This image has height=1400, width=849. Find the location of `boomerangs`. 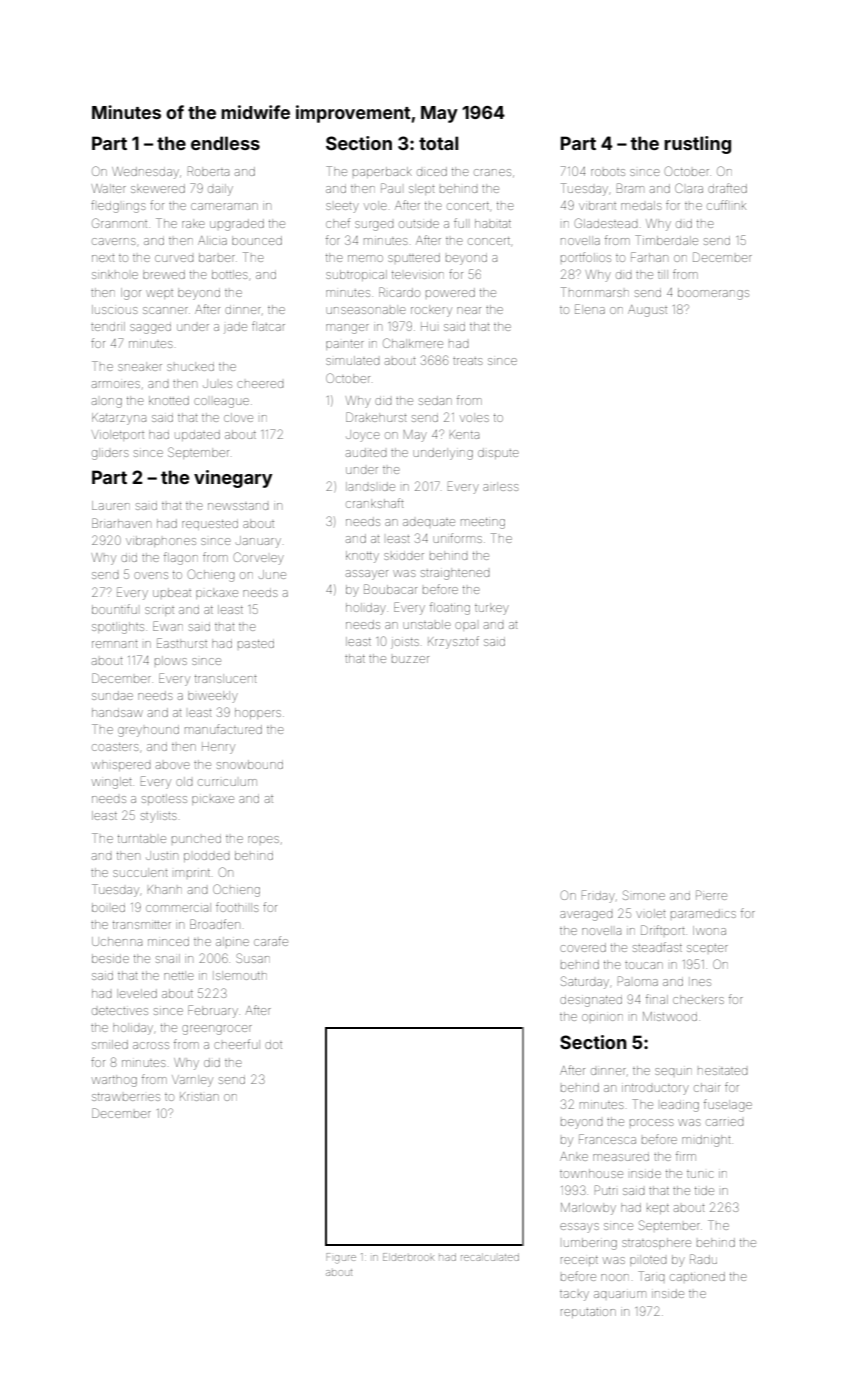

boomerangs is located at coordinates (713, 294).
